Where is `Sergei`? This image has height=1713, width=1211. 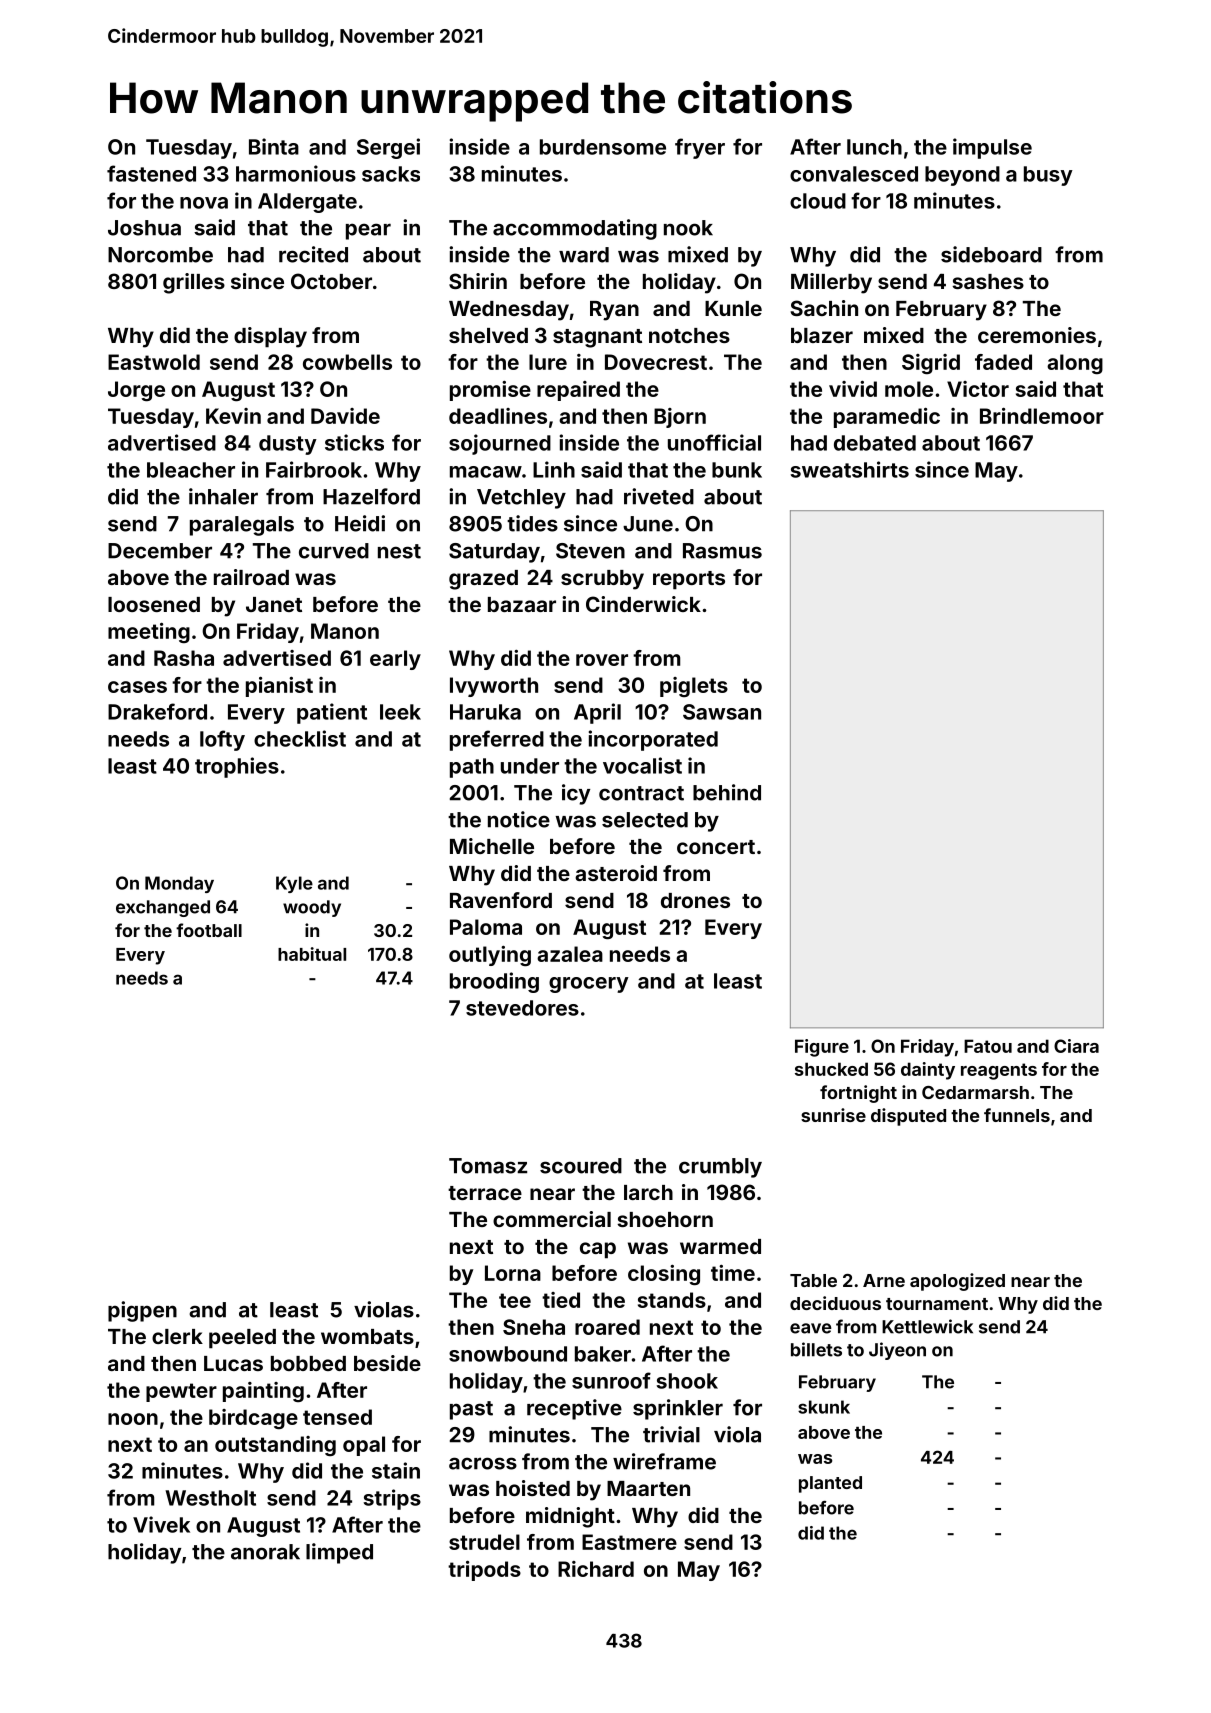 Sergei is located at coordinates (388, 148).
